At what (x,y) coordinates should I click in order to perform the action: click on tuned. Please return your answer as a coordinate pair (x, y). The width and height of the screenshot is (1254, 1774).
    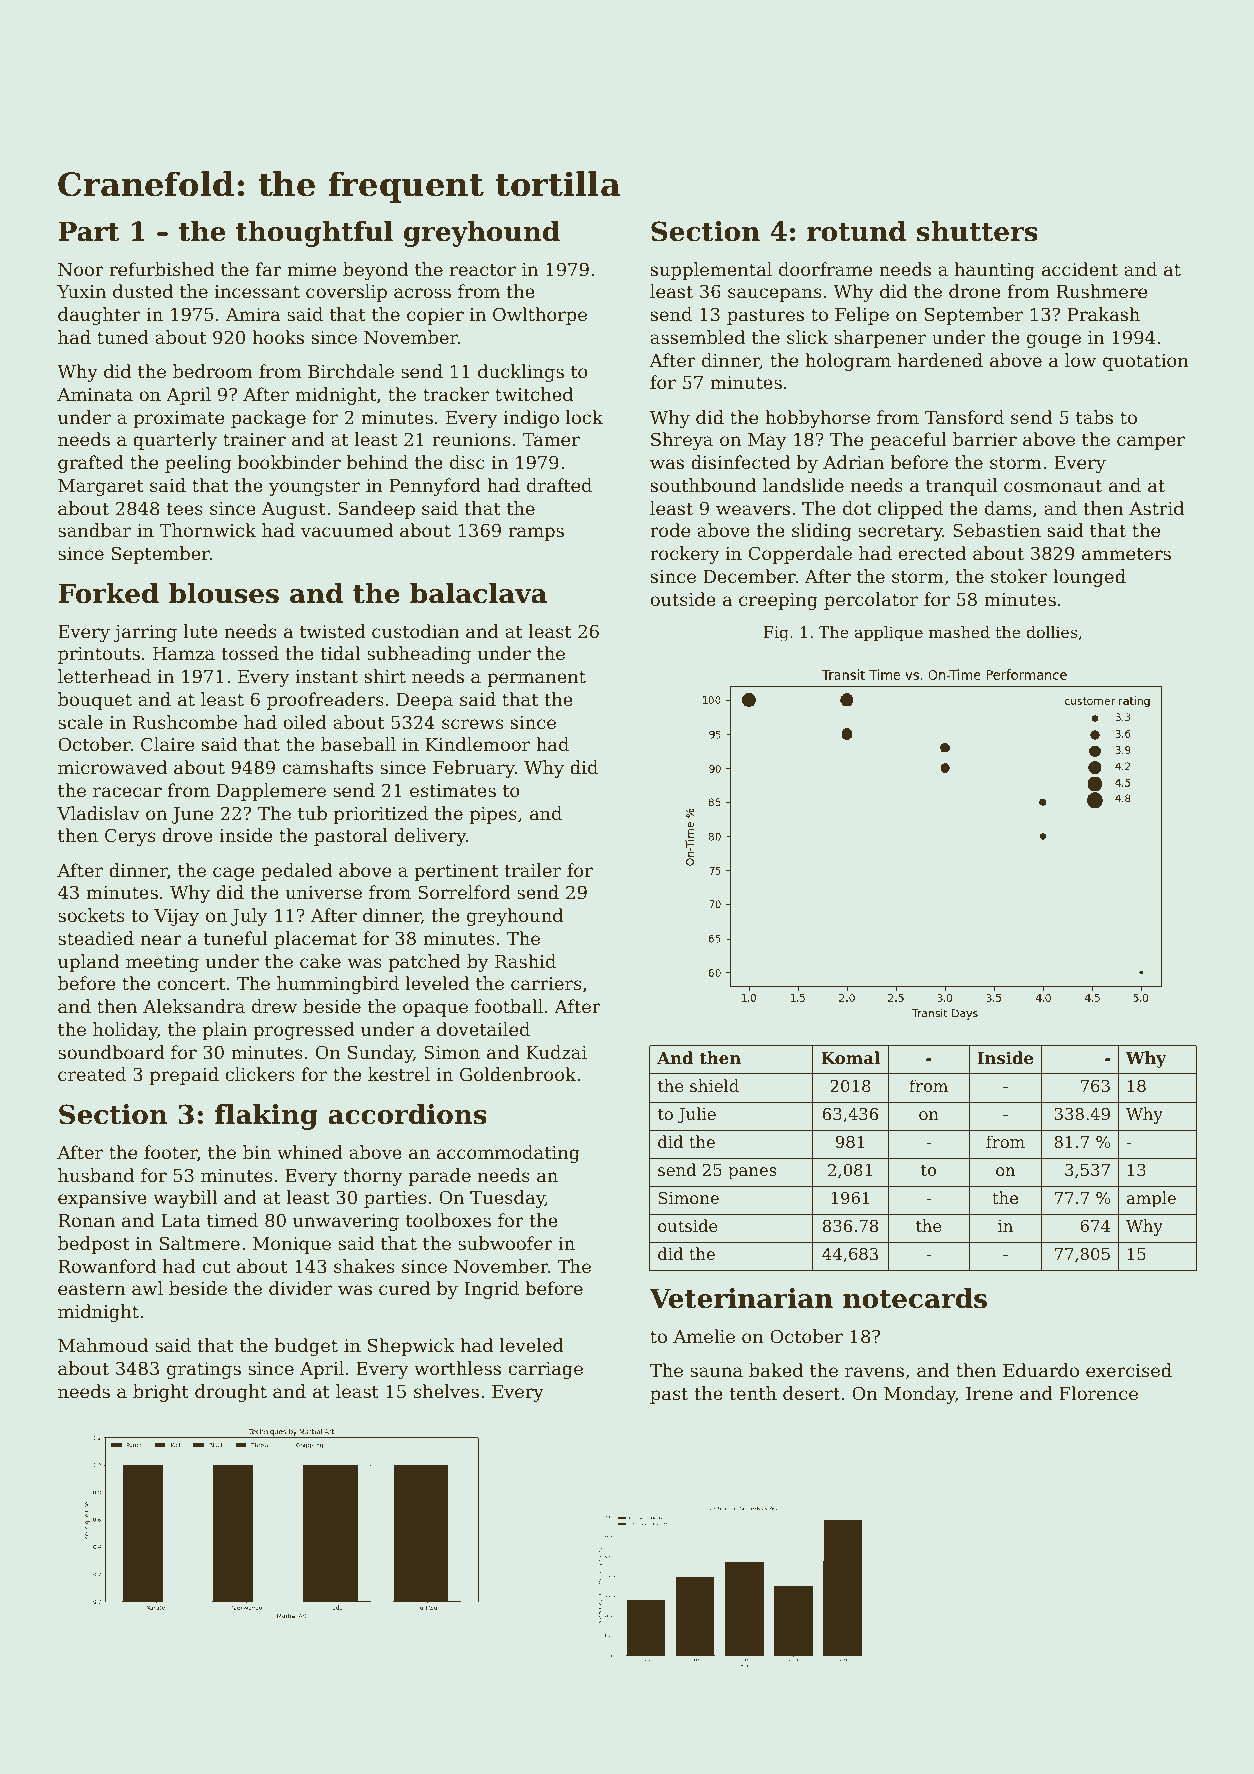
    Looking at the image, I should click on (123, 337).
